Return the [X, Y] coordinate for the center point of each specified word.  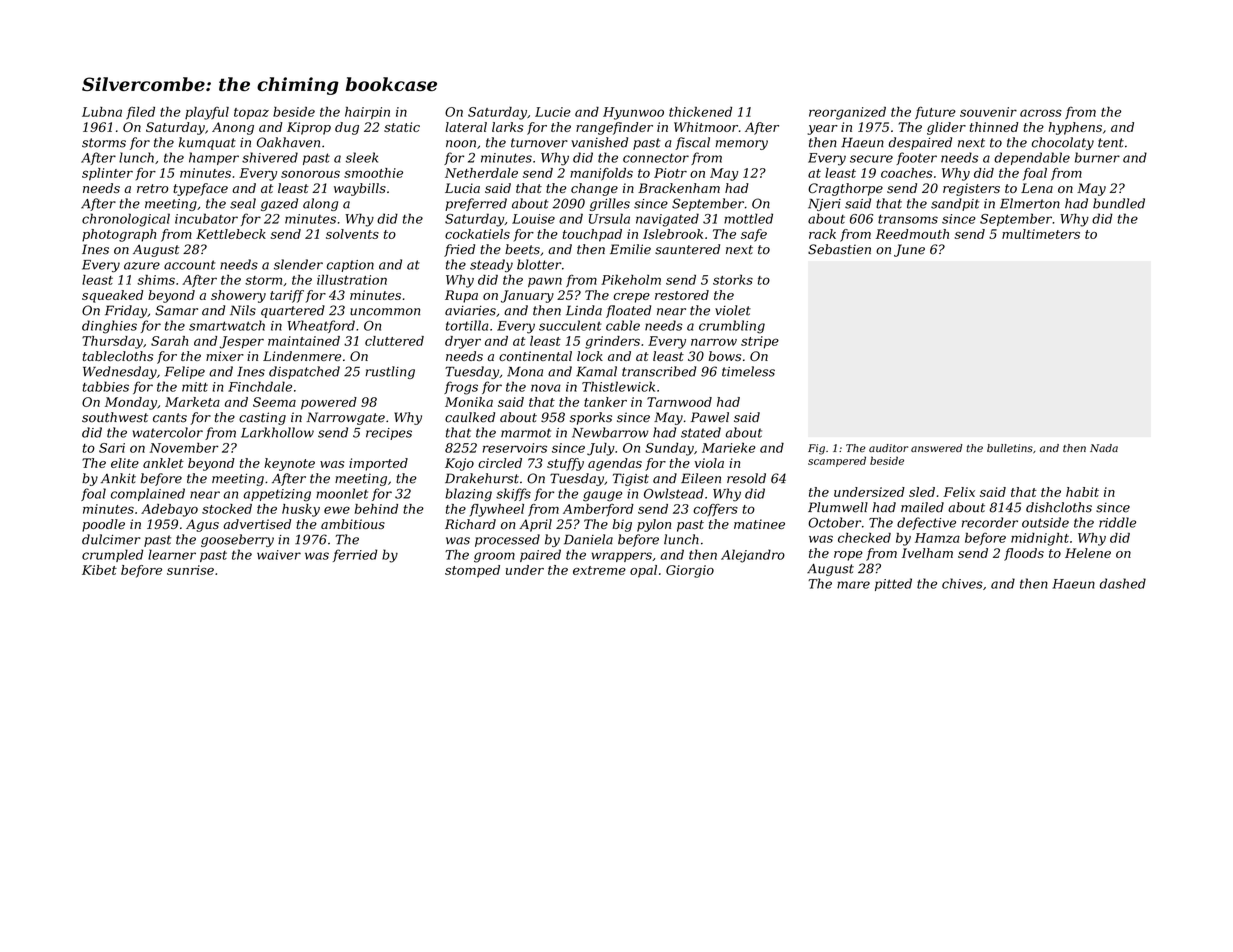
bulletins [1010, 448]
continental [535, 356]
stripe [760, 342]
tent [1111, 143]
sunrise [190, 570]
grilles [610, 204]
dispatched [304, 372]
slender [298, 264]
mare [853, 585]
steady [491, 266]
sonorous [310, 174]
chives [962, 583]
